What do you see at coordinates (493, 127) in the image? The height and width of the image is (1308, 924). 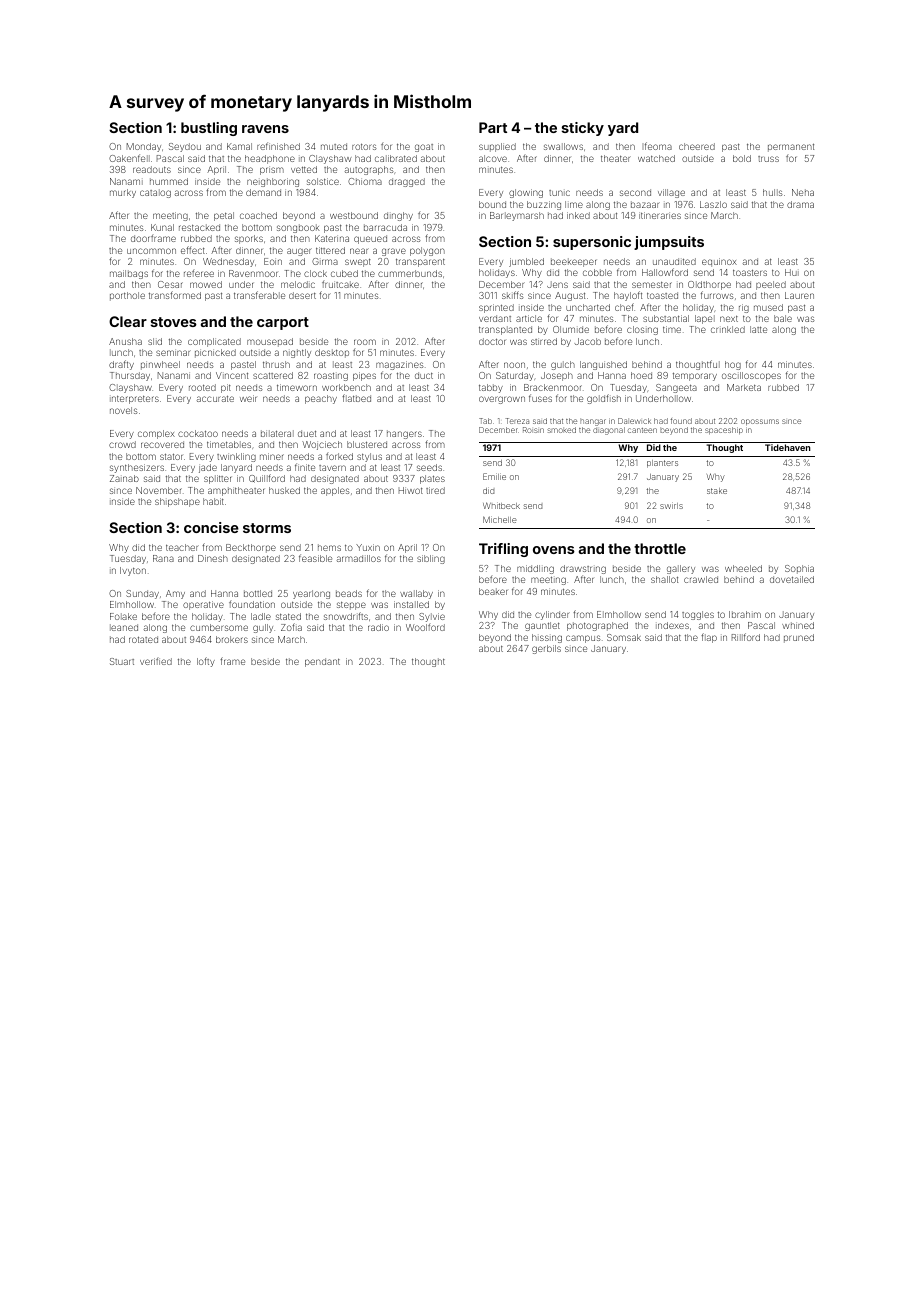 I see `Part` at bounding box center [493, 127].
